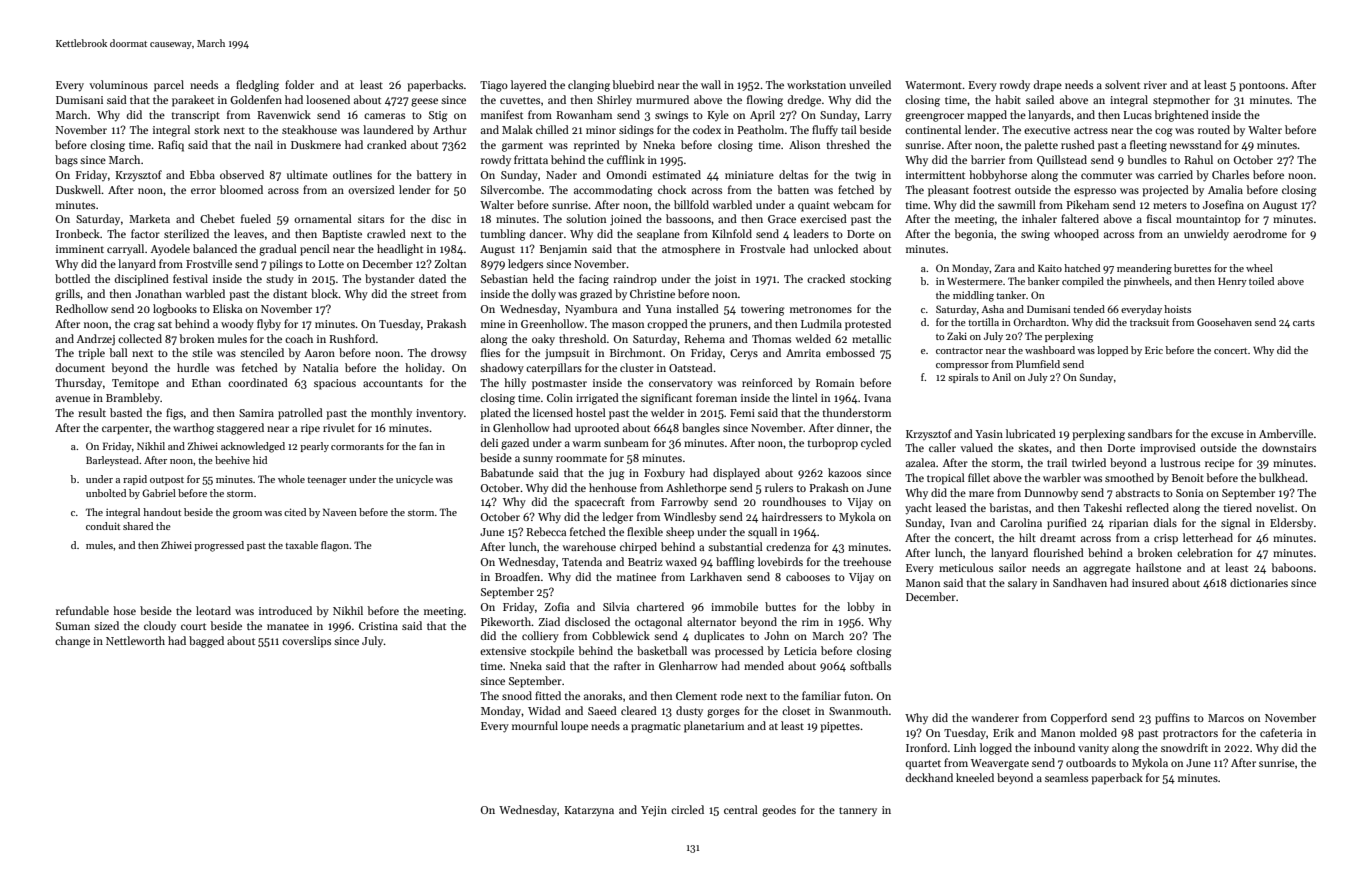  Describe the element at coordinates (162, 512) in the screenshot. I see `handout` at that location.
